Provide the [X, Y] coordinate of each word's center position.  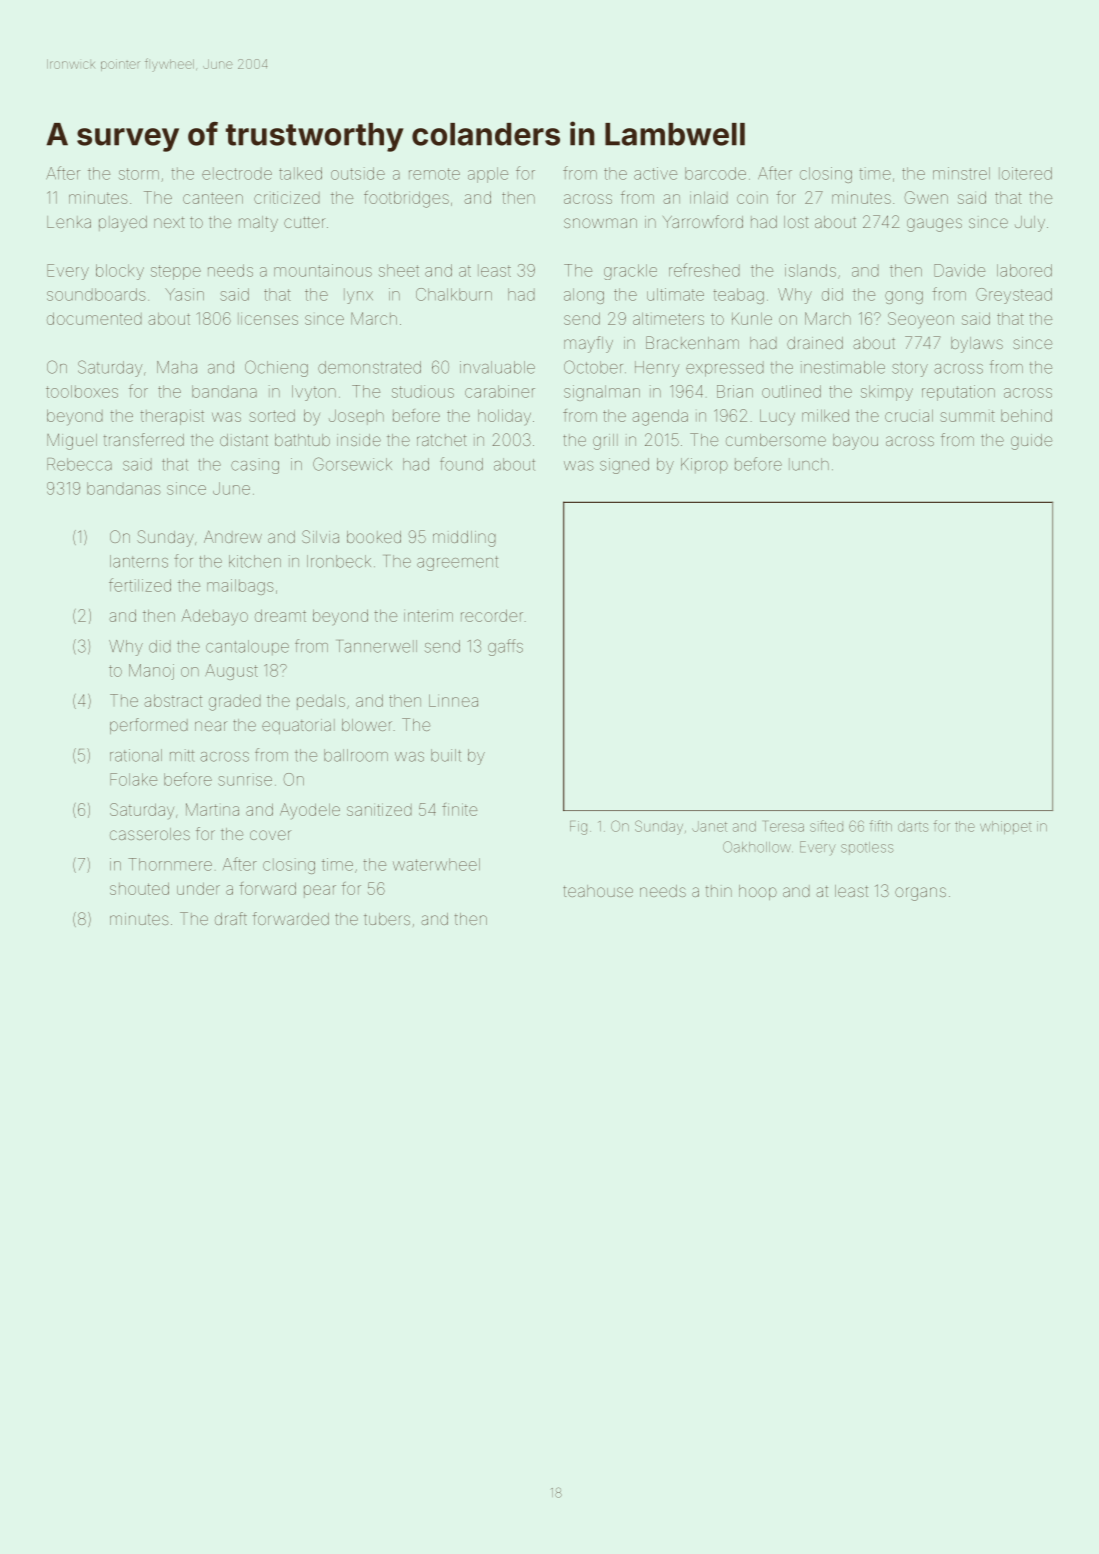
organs [920, 894]
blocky [120, 272]
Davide [959, 270]
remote [434, 174]
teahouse [598, 891]
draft [231, 918]
